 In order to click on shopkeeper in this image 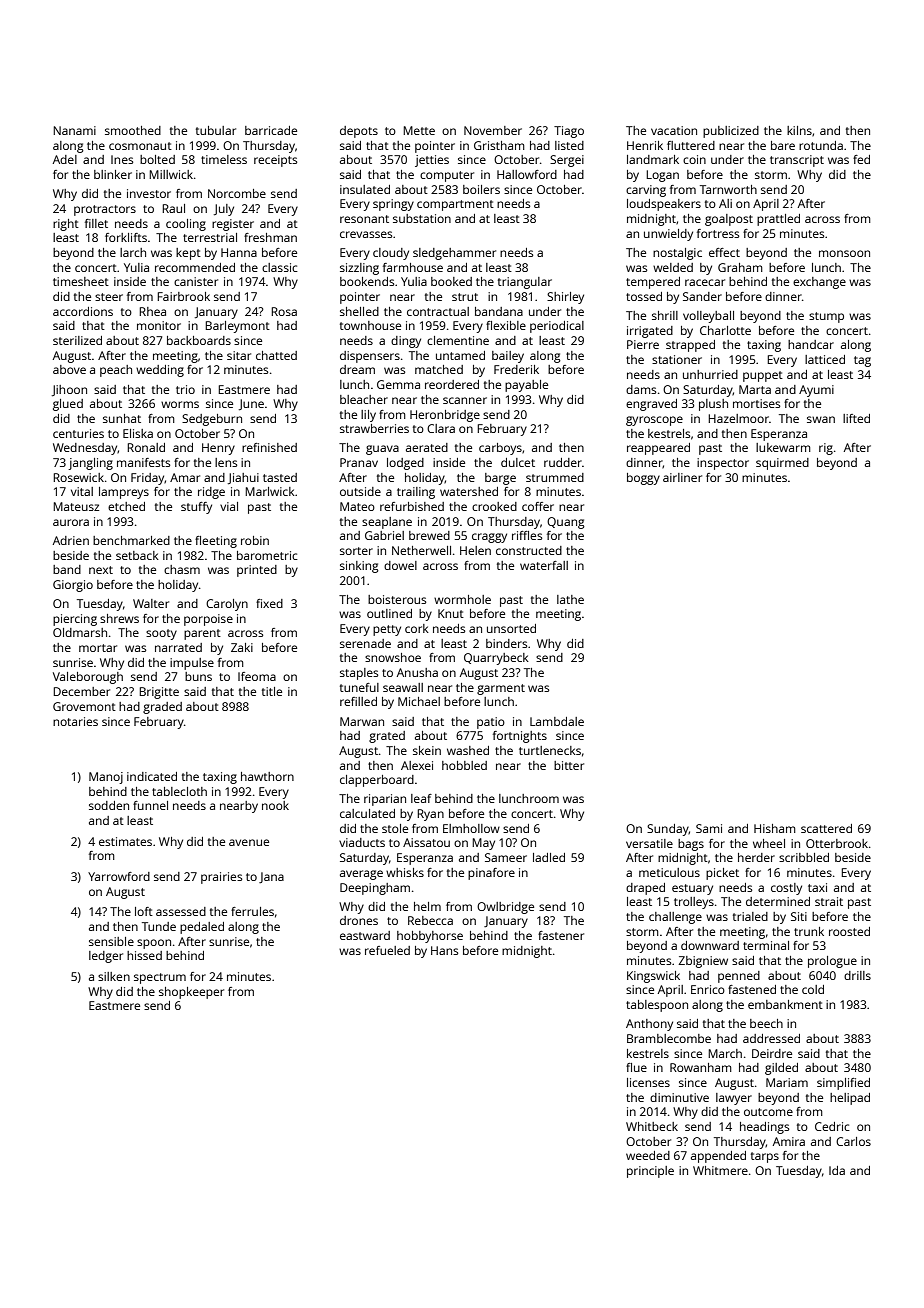, I will do `click(191, 993)`.
